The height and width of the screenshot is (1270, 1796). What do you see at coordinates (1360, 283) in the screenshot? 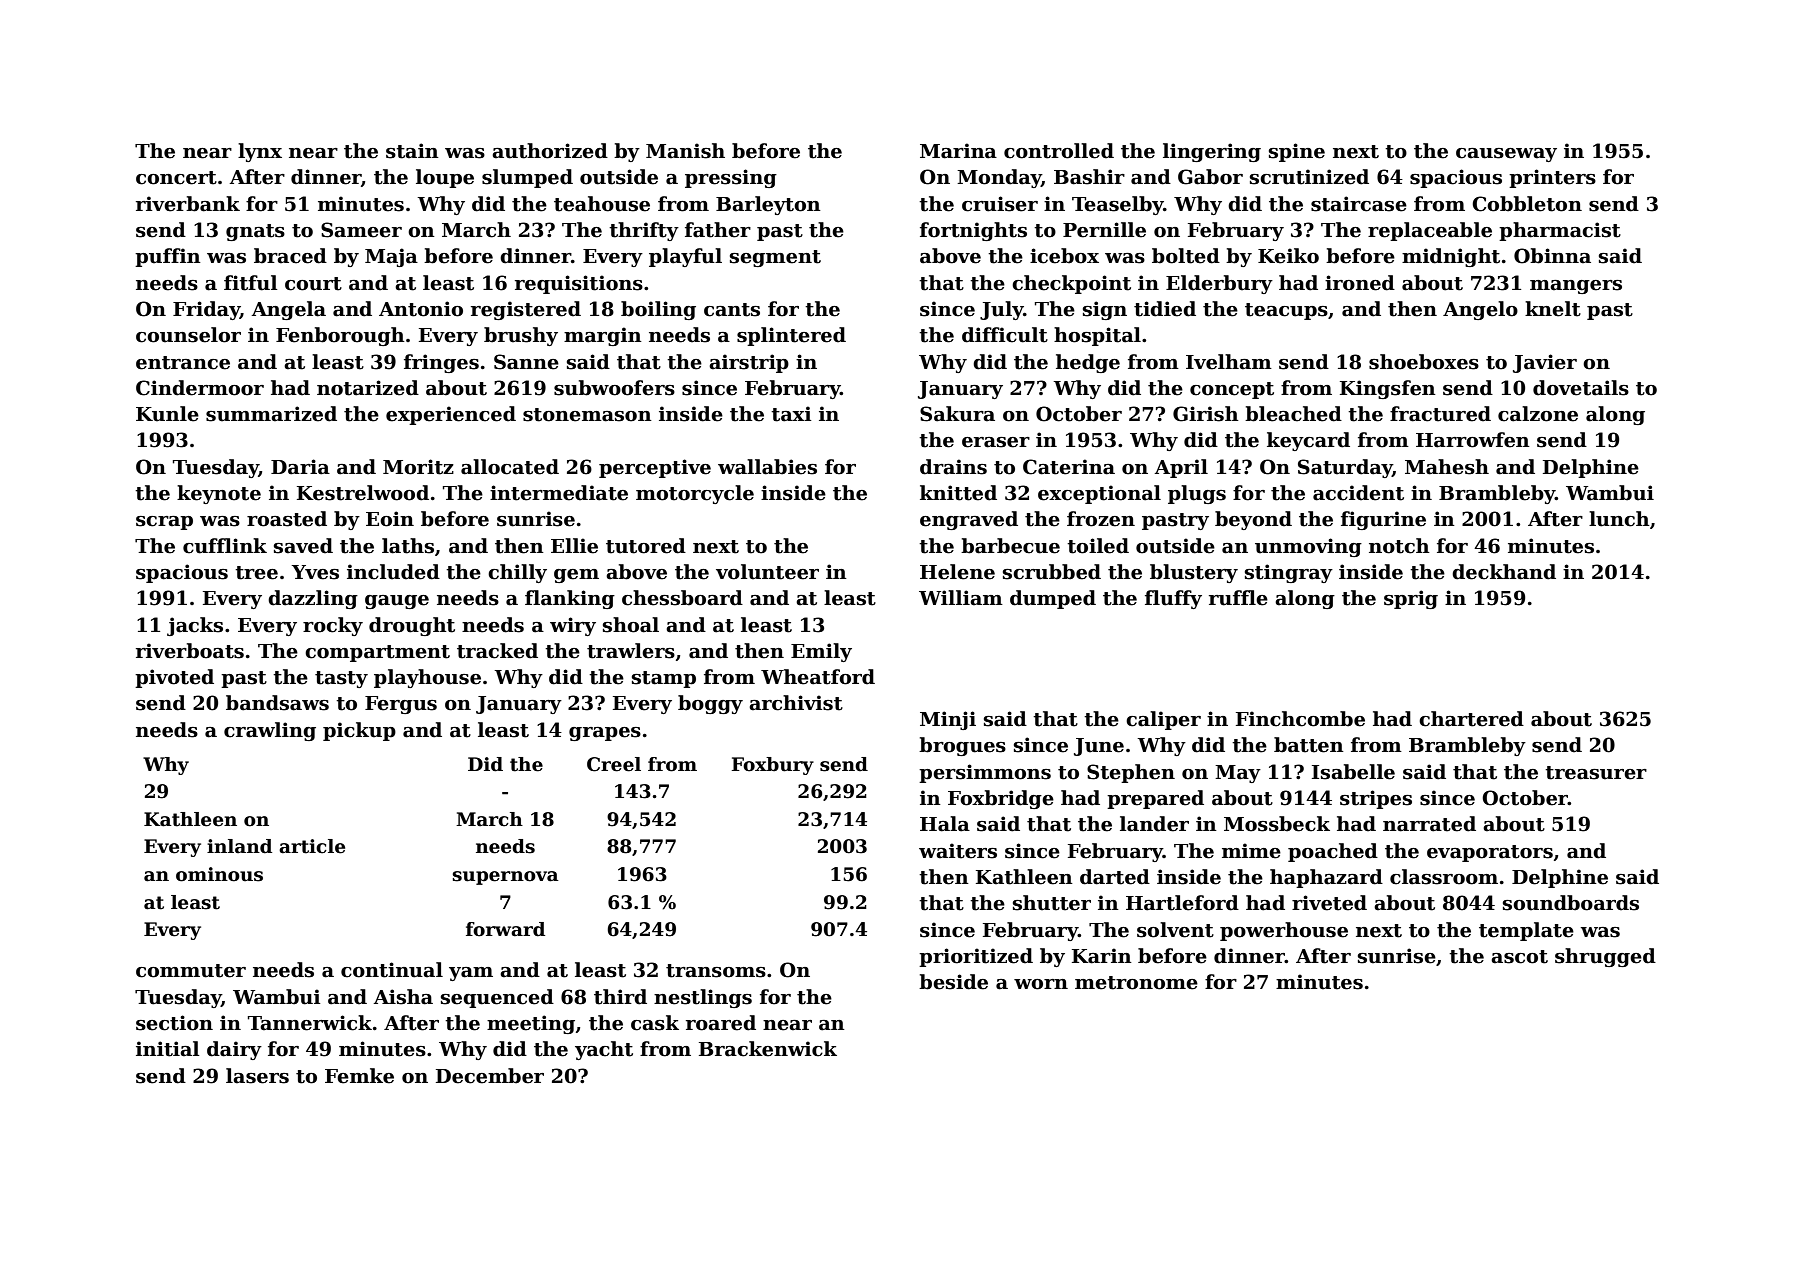
I see `ironed` at bounding box center [1360, 283].
